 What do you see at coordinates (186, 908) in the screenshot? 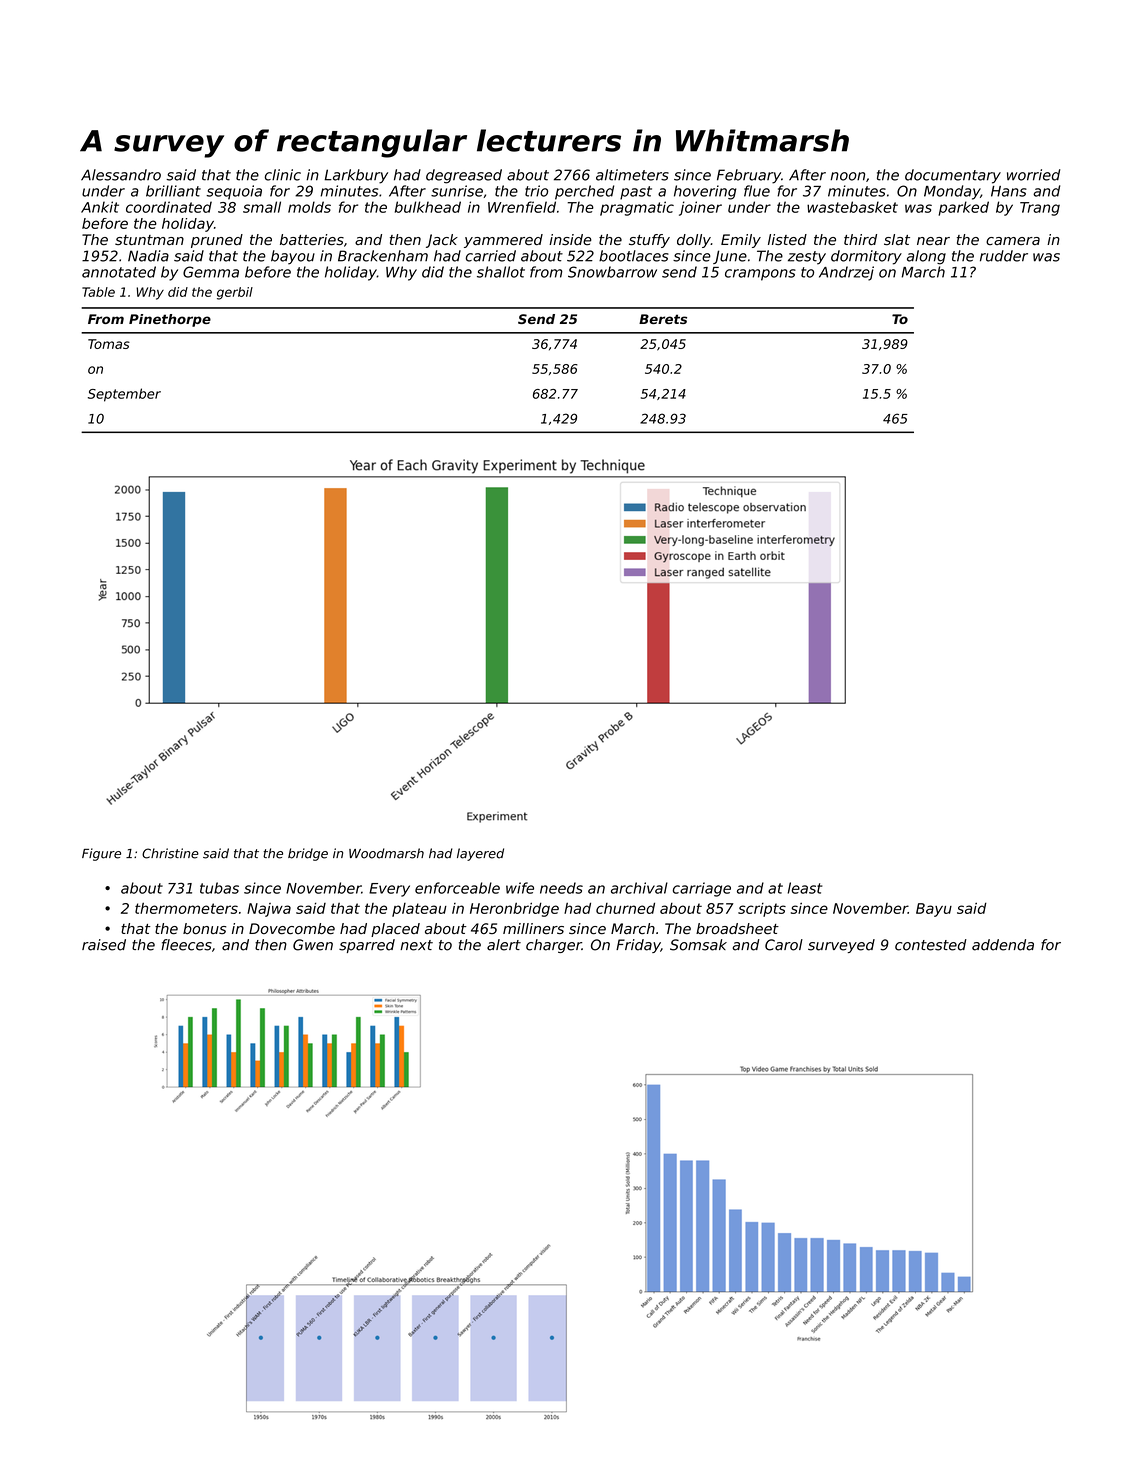
I see `thermometers` at bounding box center [186, 908].
